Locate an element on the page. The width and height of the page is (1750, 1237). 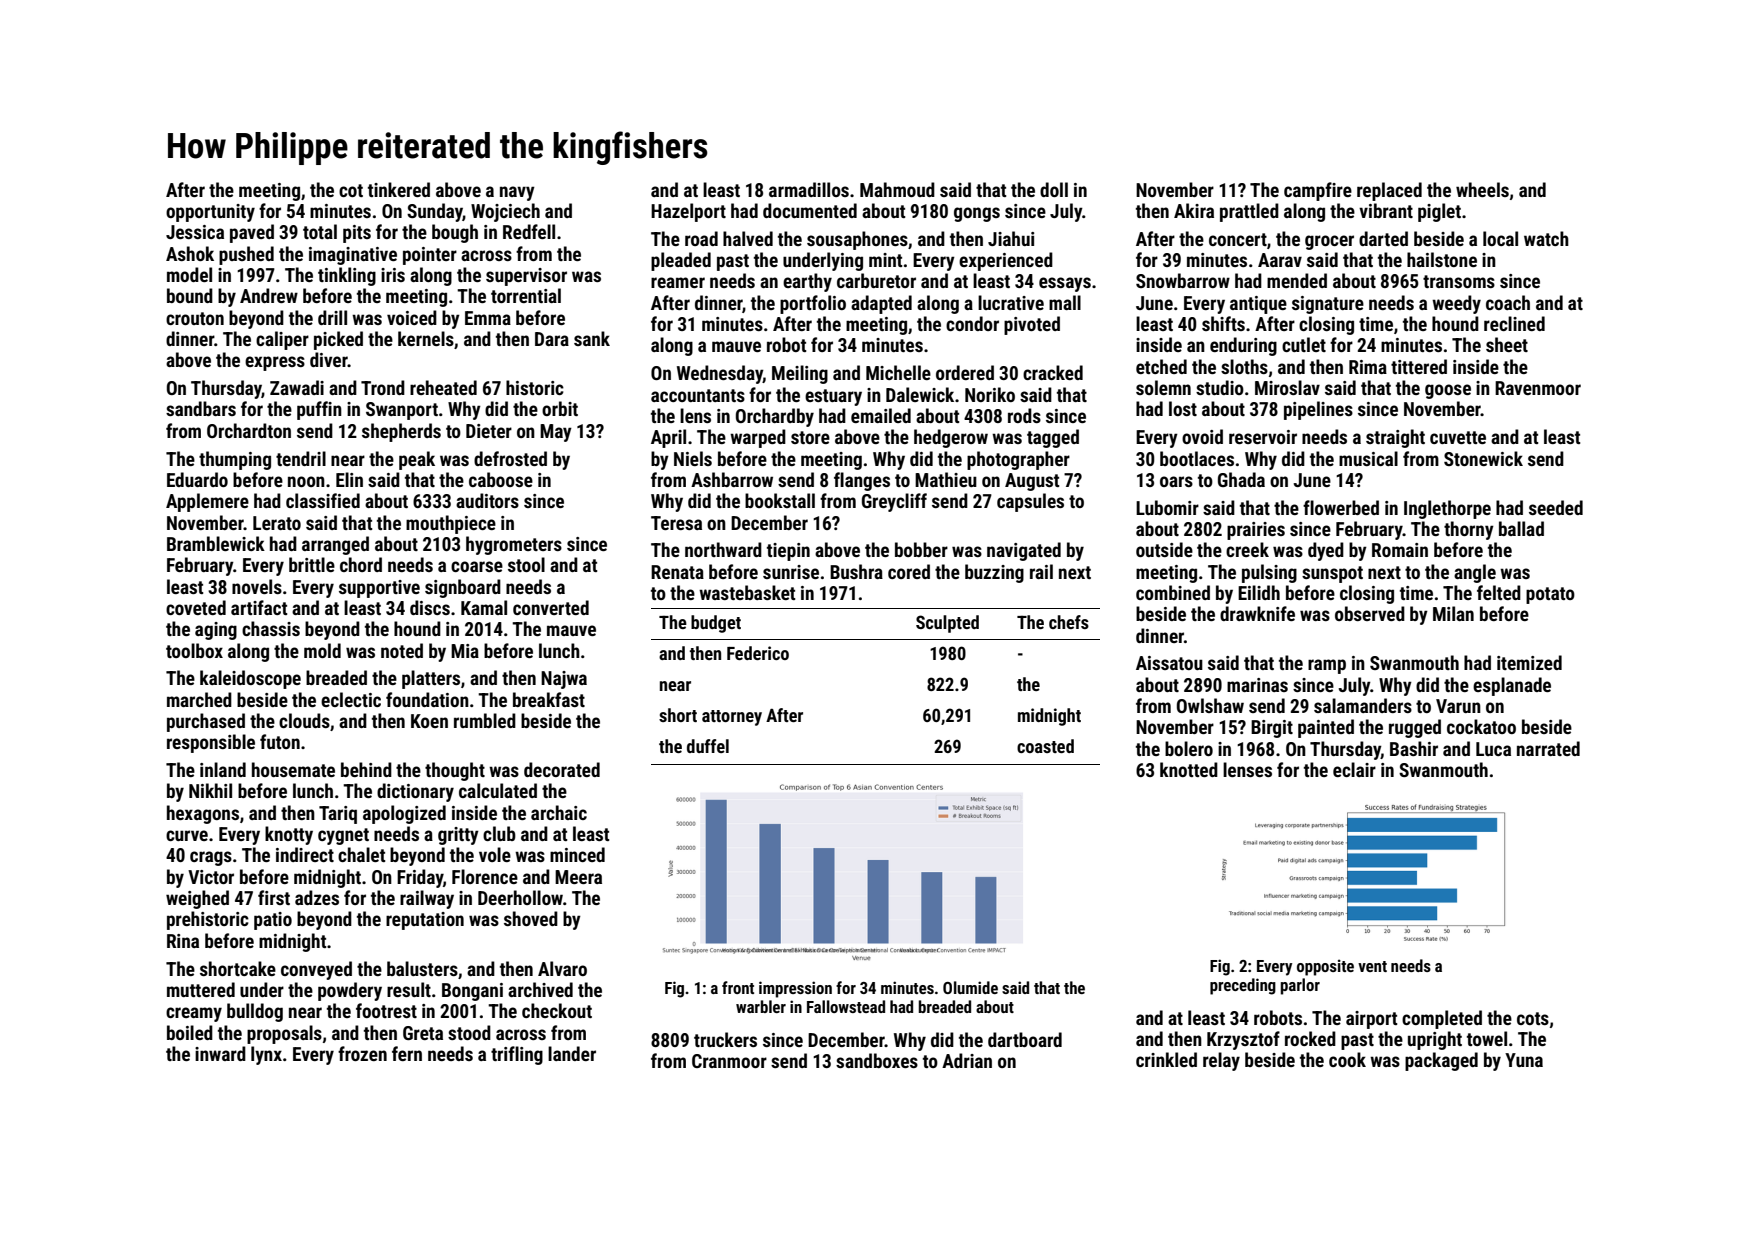
fern is located at coordinates (407, 1053).
